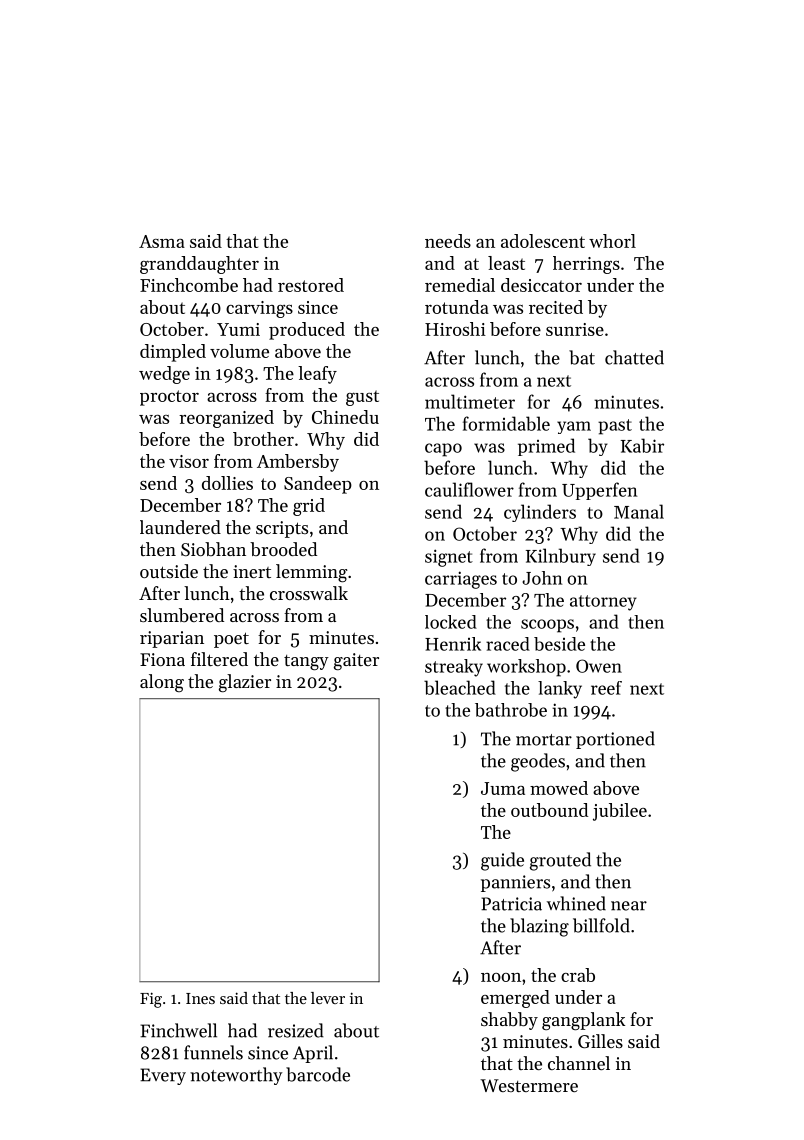  I want to click on scripts, so click(282, 529).
